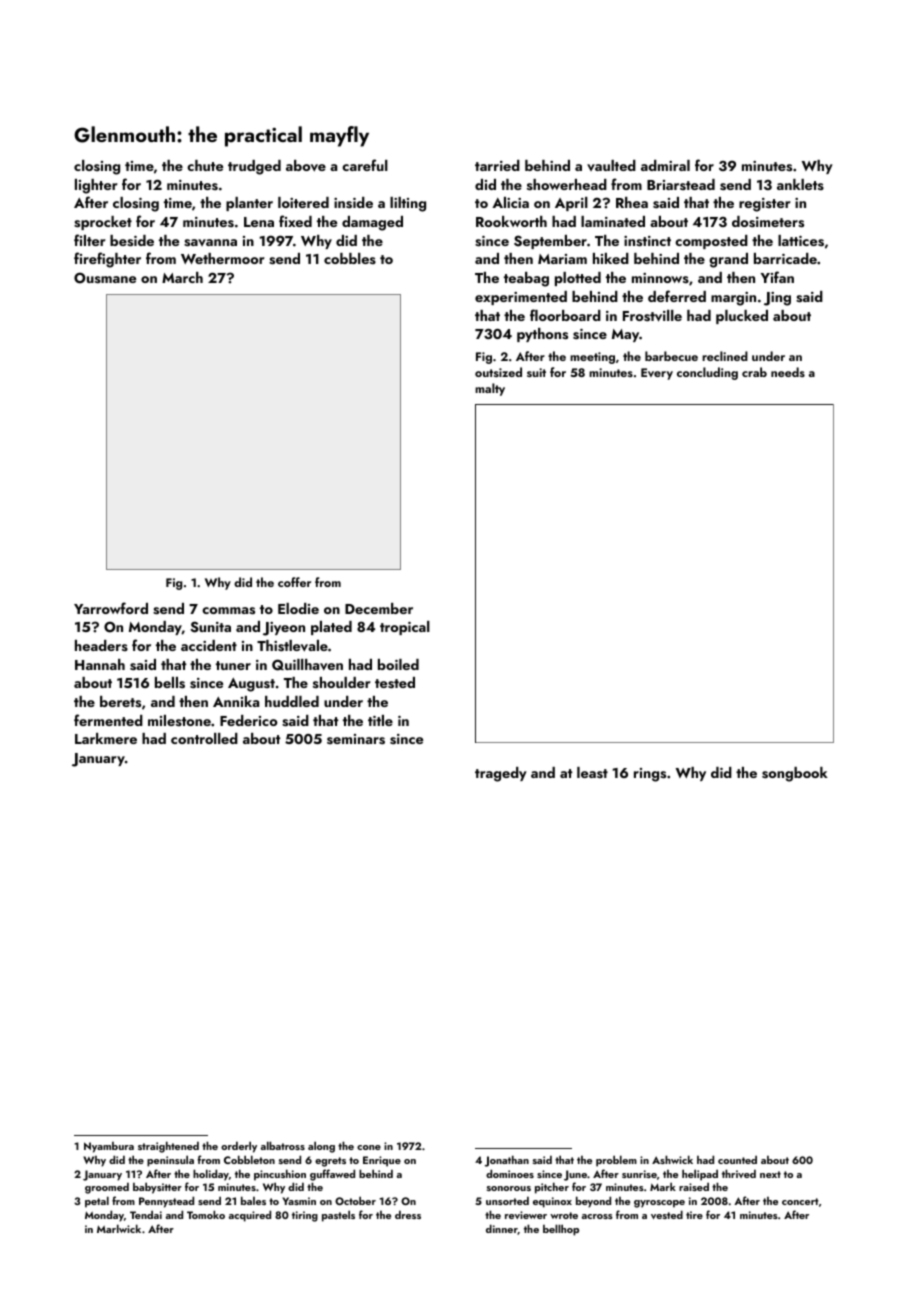 The width and height of the screenshot is (908, 1316). Describe the element at coordinates (672, 1159) in the screenshot. I see `Ashwick` at that location.
